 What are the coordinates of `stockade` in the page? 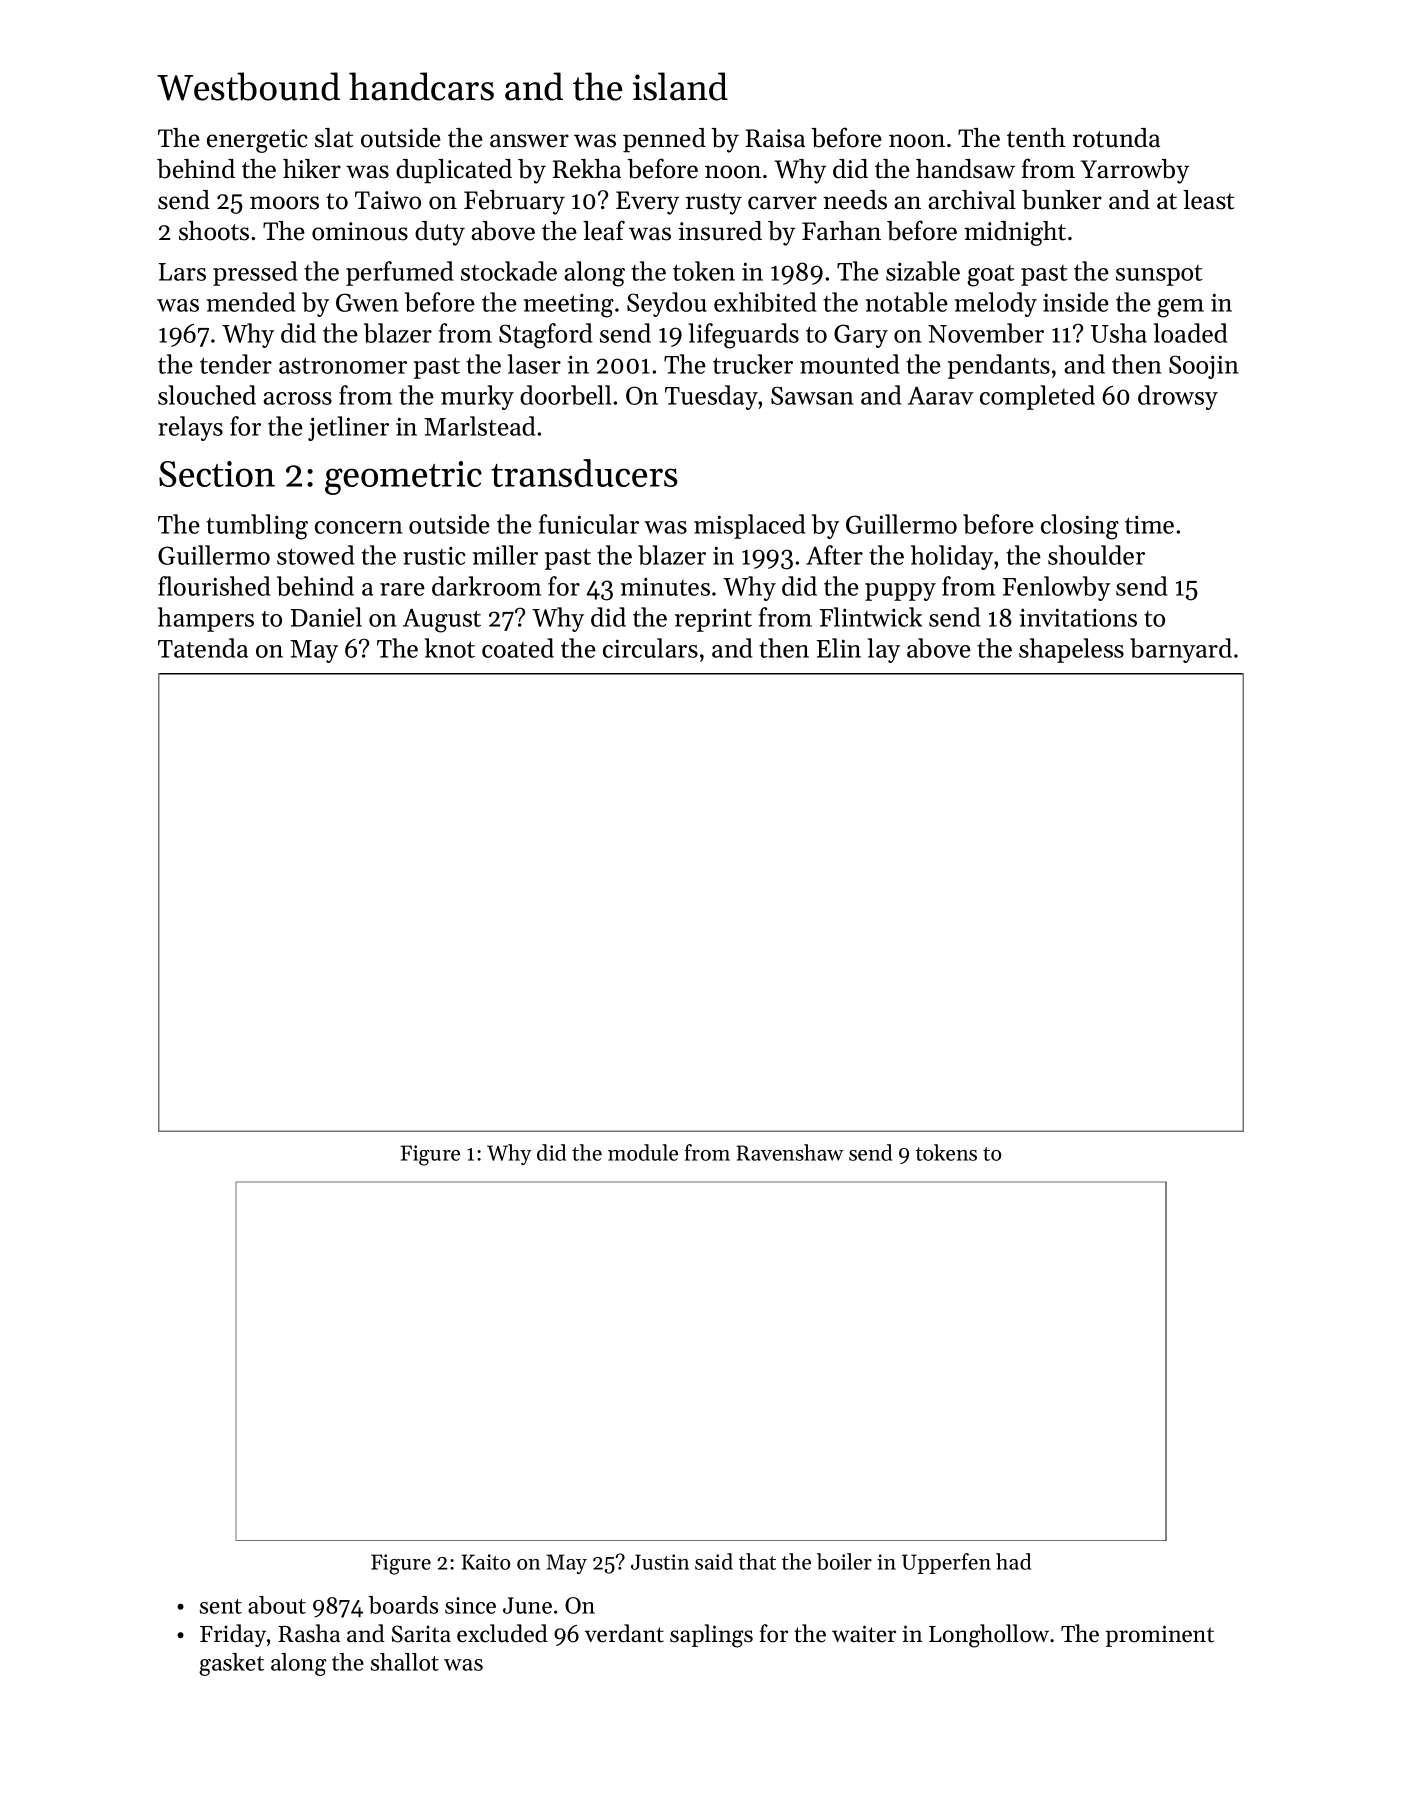 It's located at (509, 271).
